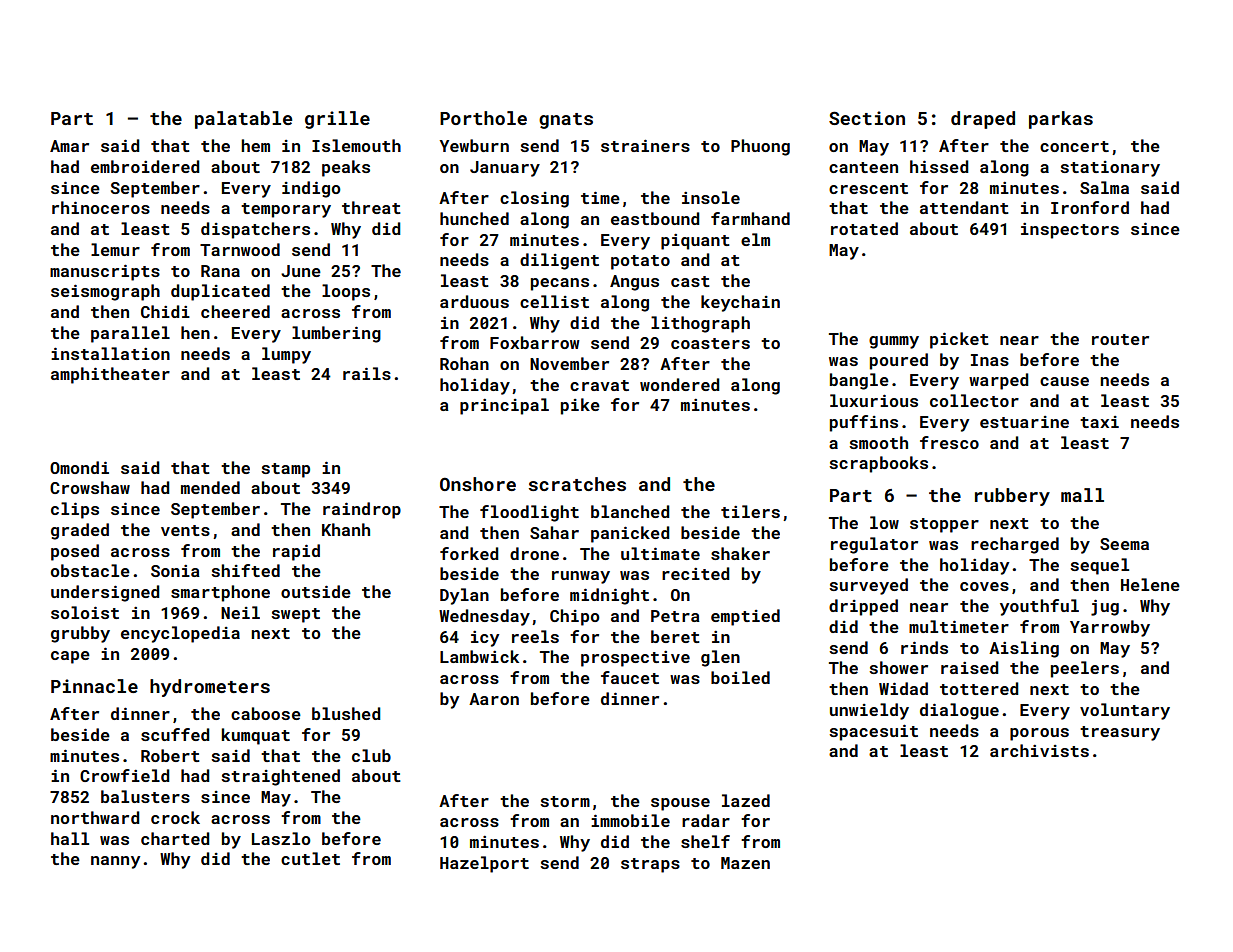 The height and width of the document is (952, 1233). I want to click on Mazen, so click(745, 863).
